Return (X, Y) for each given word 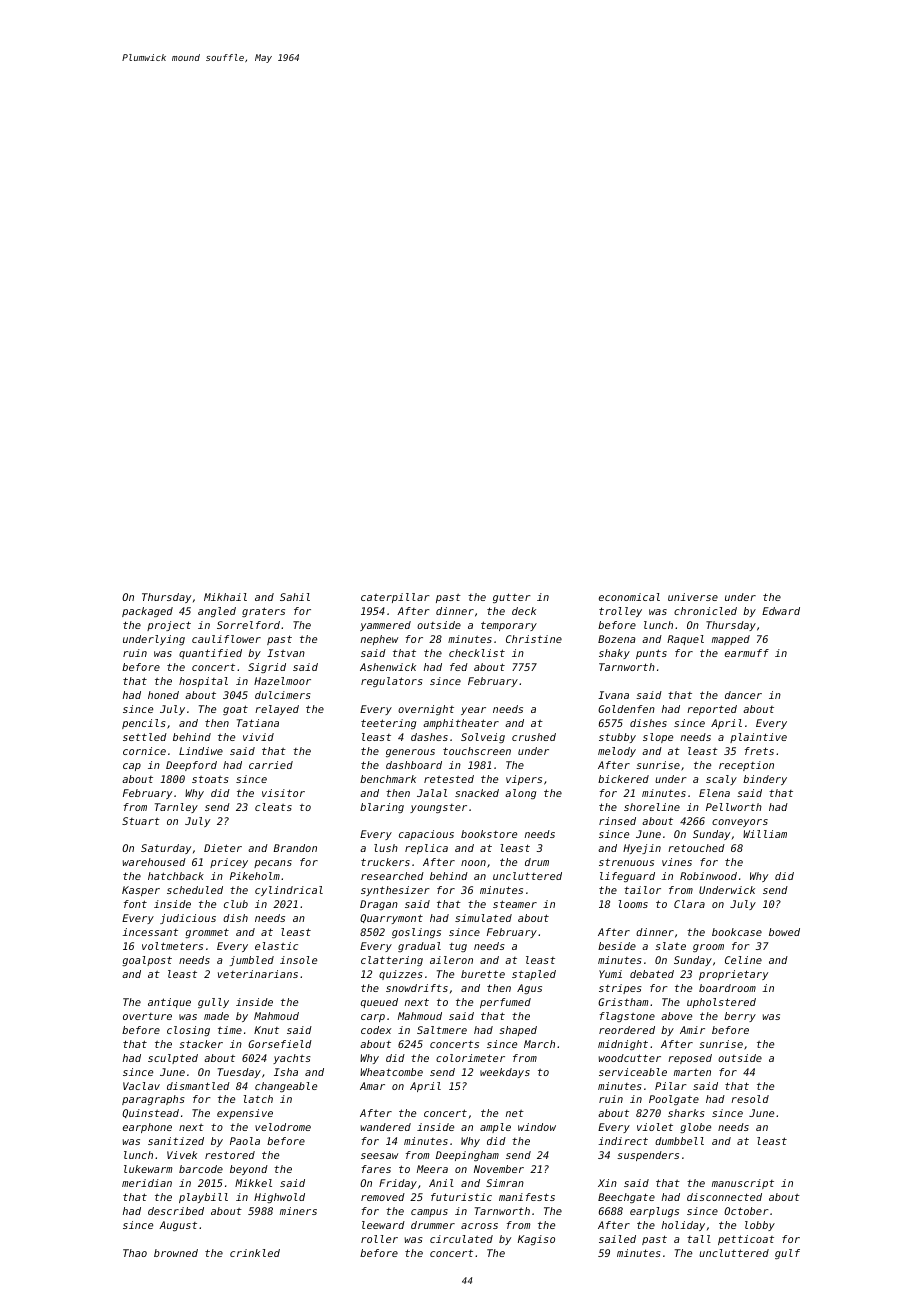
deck (524, 611)
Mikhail (225, 597)
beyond (249, 1170)
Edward (781, 611)
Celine (743, 960)
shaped (518, 1031)
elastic (276, 946)
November (499, 1169)
